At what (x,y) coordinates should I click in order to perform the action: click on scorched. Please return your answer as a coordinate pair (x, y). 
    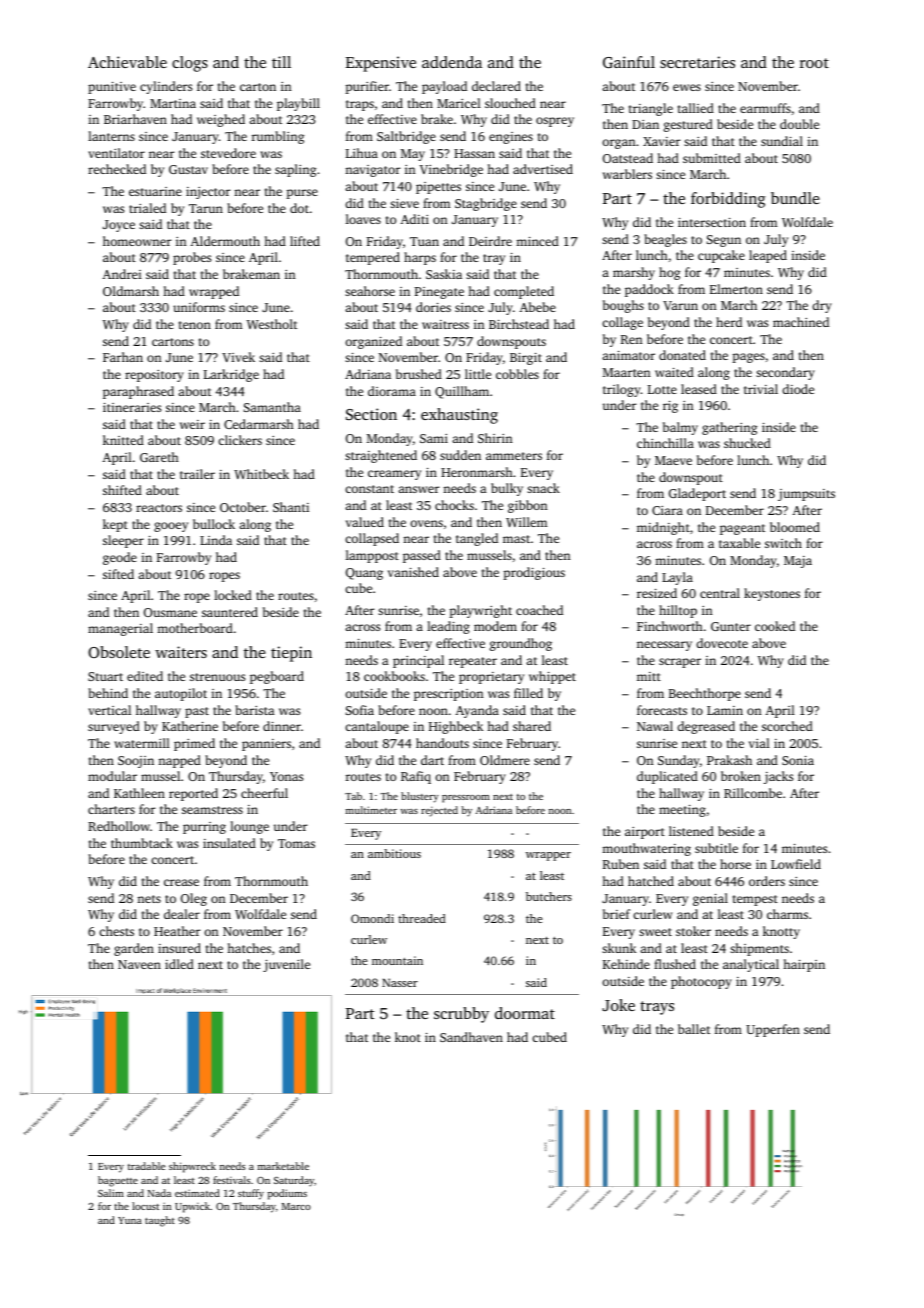
    Looking at the image, I should click on (787, 726).
